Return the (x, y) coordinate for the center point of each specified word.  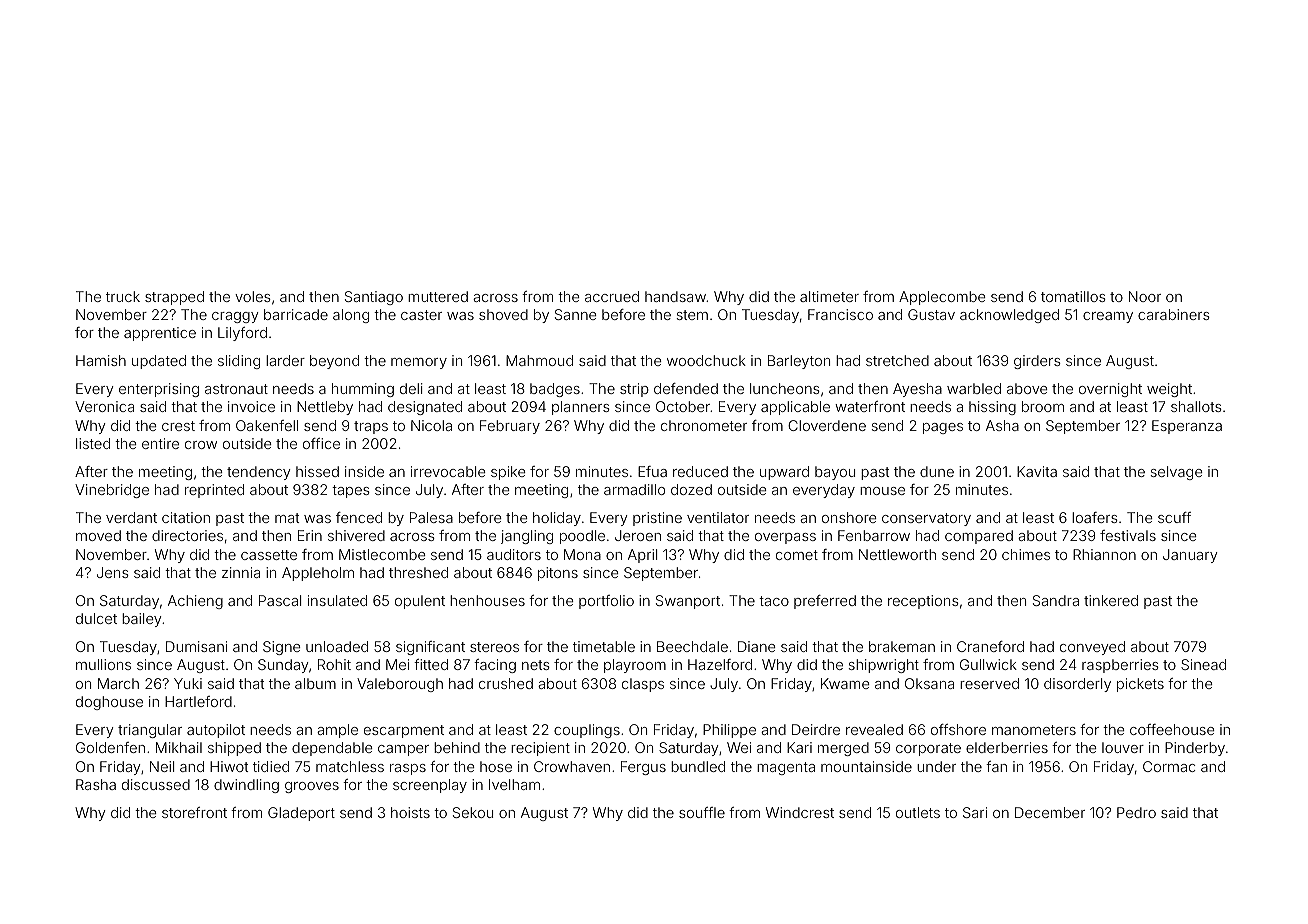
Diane (757, 646)
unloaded (337, 646)
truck (123, 296)
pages (943, 428)
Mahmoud (539, 360)
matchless (350, 766)
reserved (989, 683)
